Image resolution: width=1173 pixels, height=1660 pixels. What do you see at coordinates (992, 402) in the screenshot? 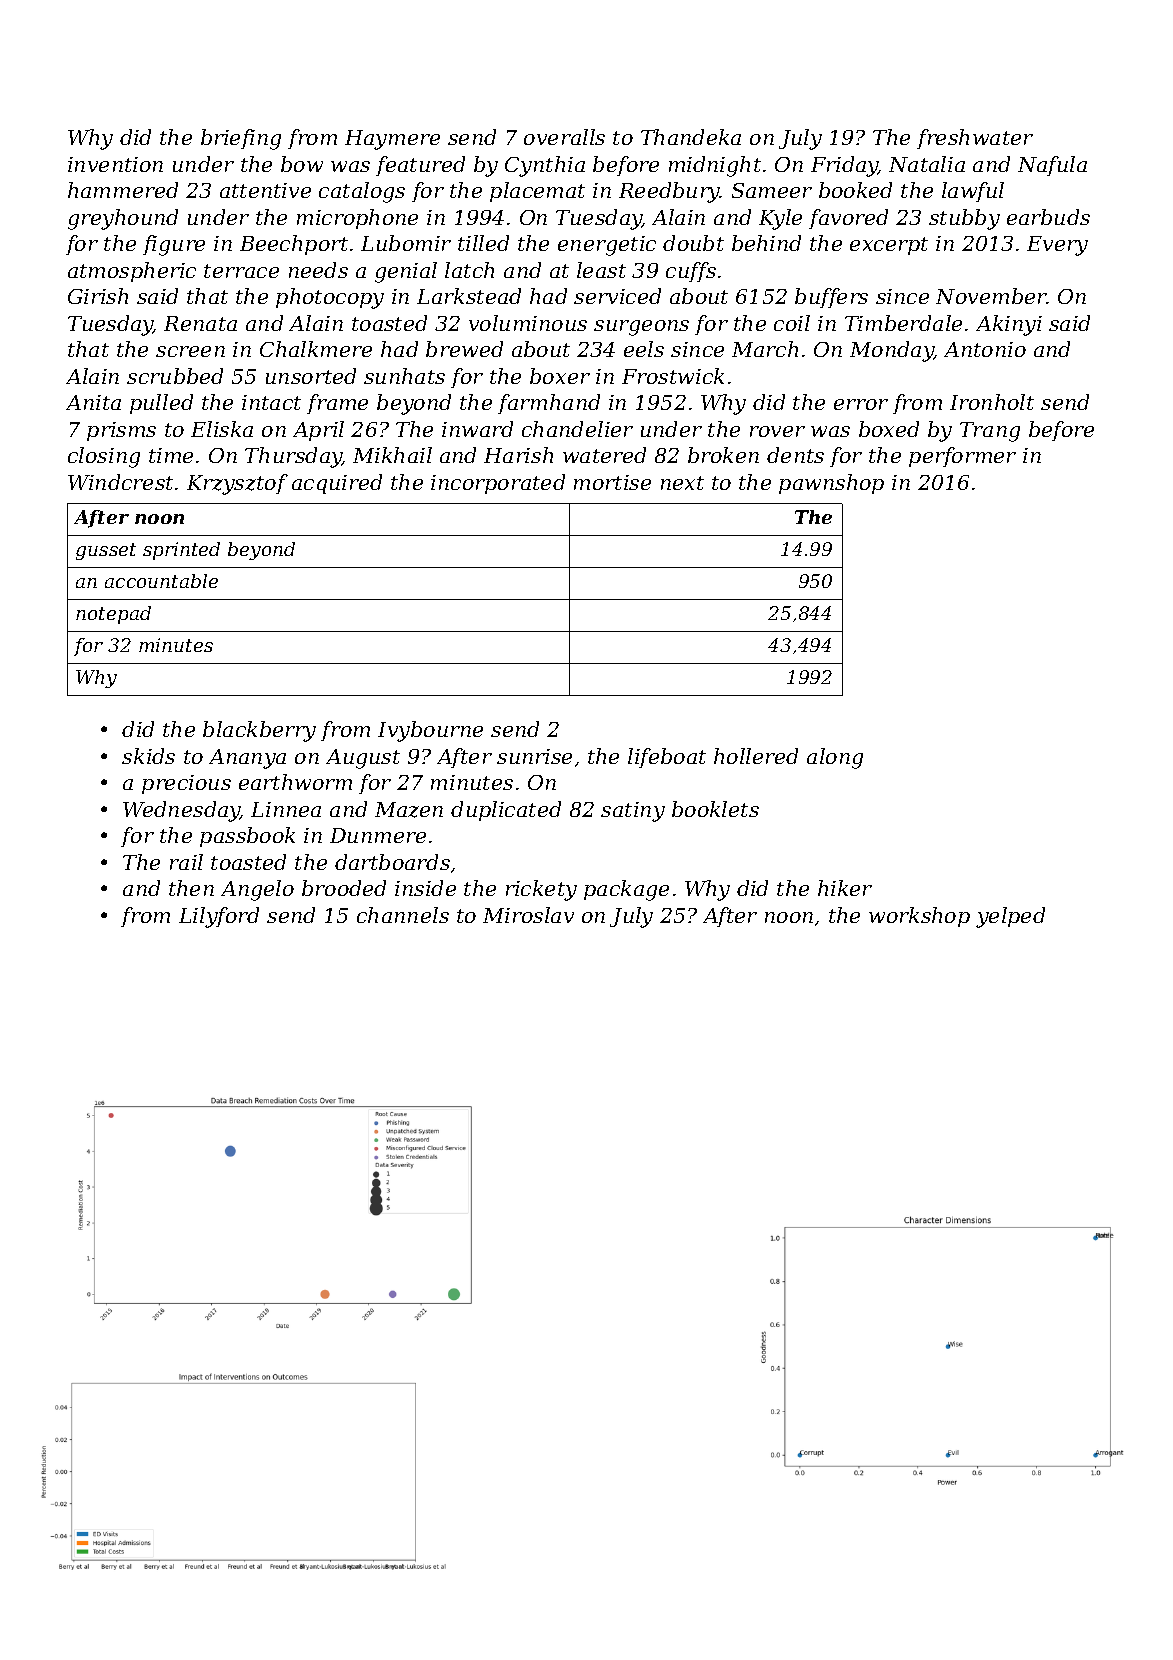
I see `Ironholt` at bounding box center [992, 402].
